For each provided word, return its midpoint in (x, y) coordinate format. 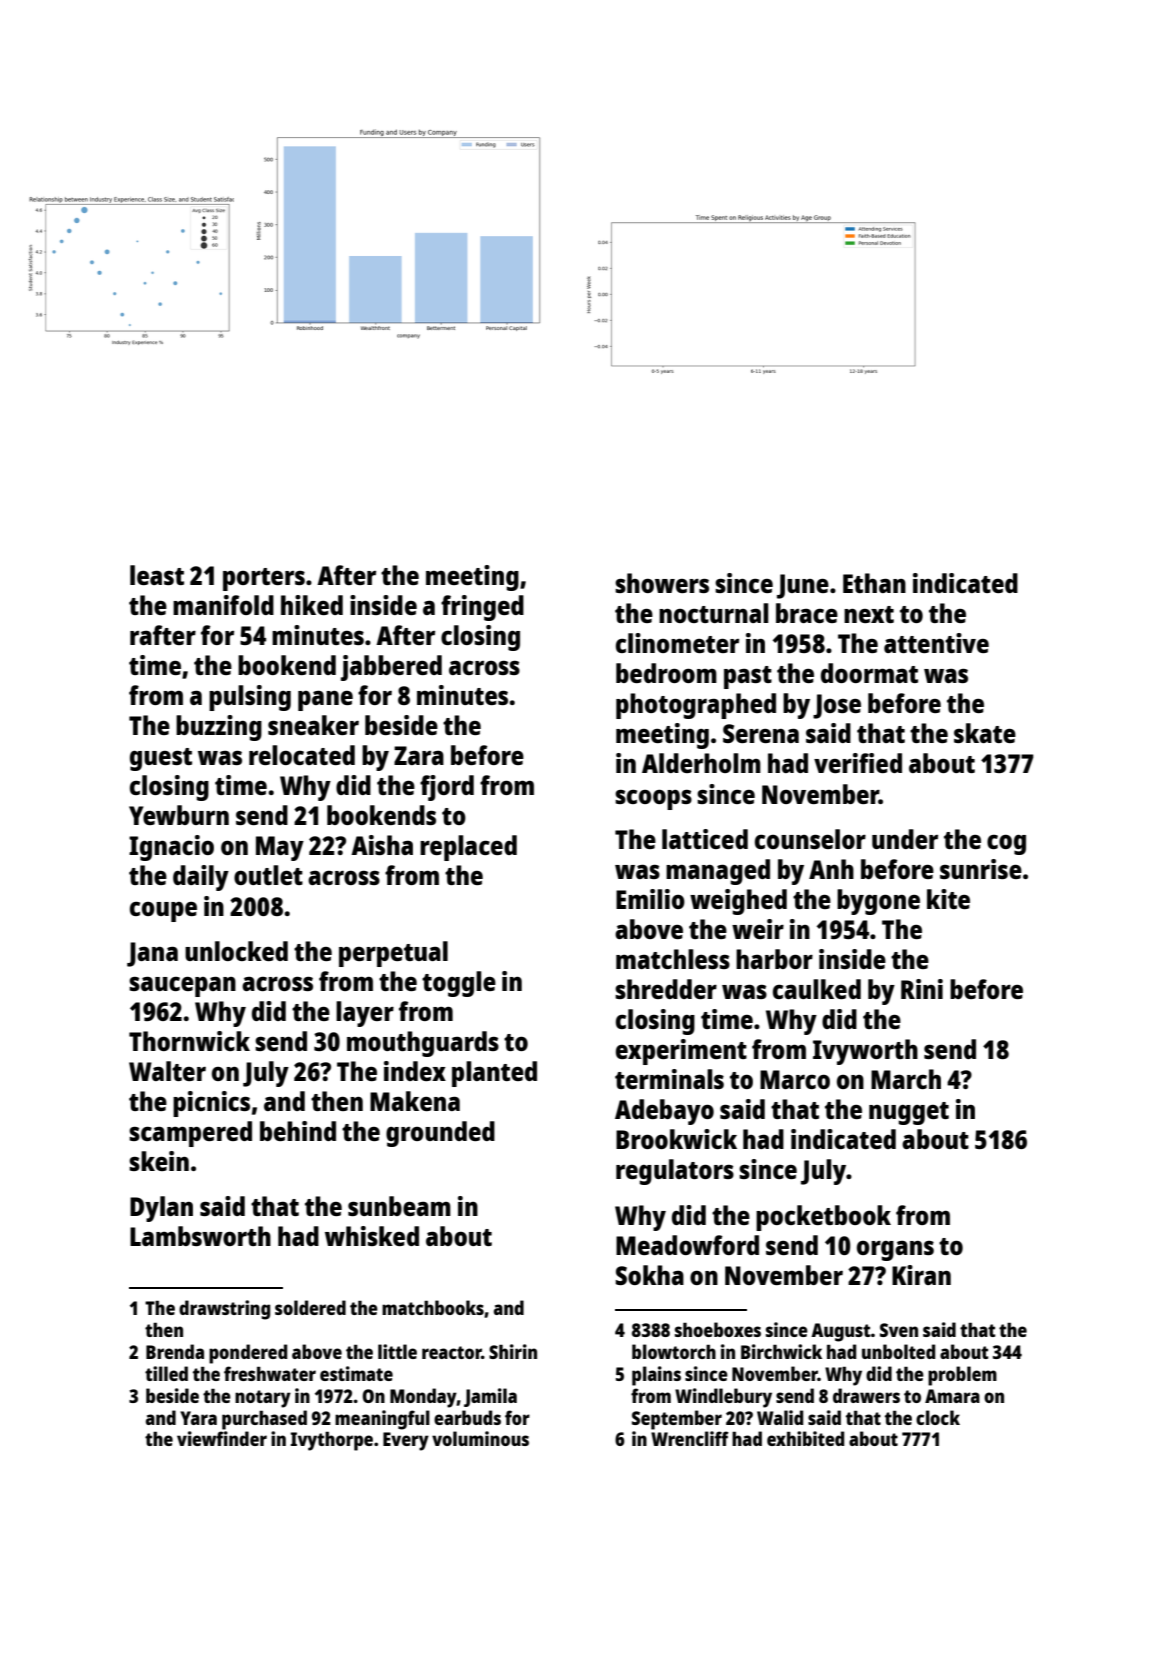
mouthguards (423, 1044)
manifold (223, 605)
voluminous (480, 1438)
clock (938, 1417)
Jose (837, 706)
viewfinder (222, 1438)
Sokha (649, 1275)
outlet (268, 875)
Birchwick (781, 1351)
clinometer (677, 643)
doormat (869, 673)
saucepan (182, 986)
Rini (922, 989)
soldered (310, 1307)
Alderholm (701, 763)
